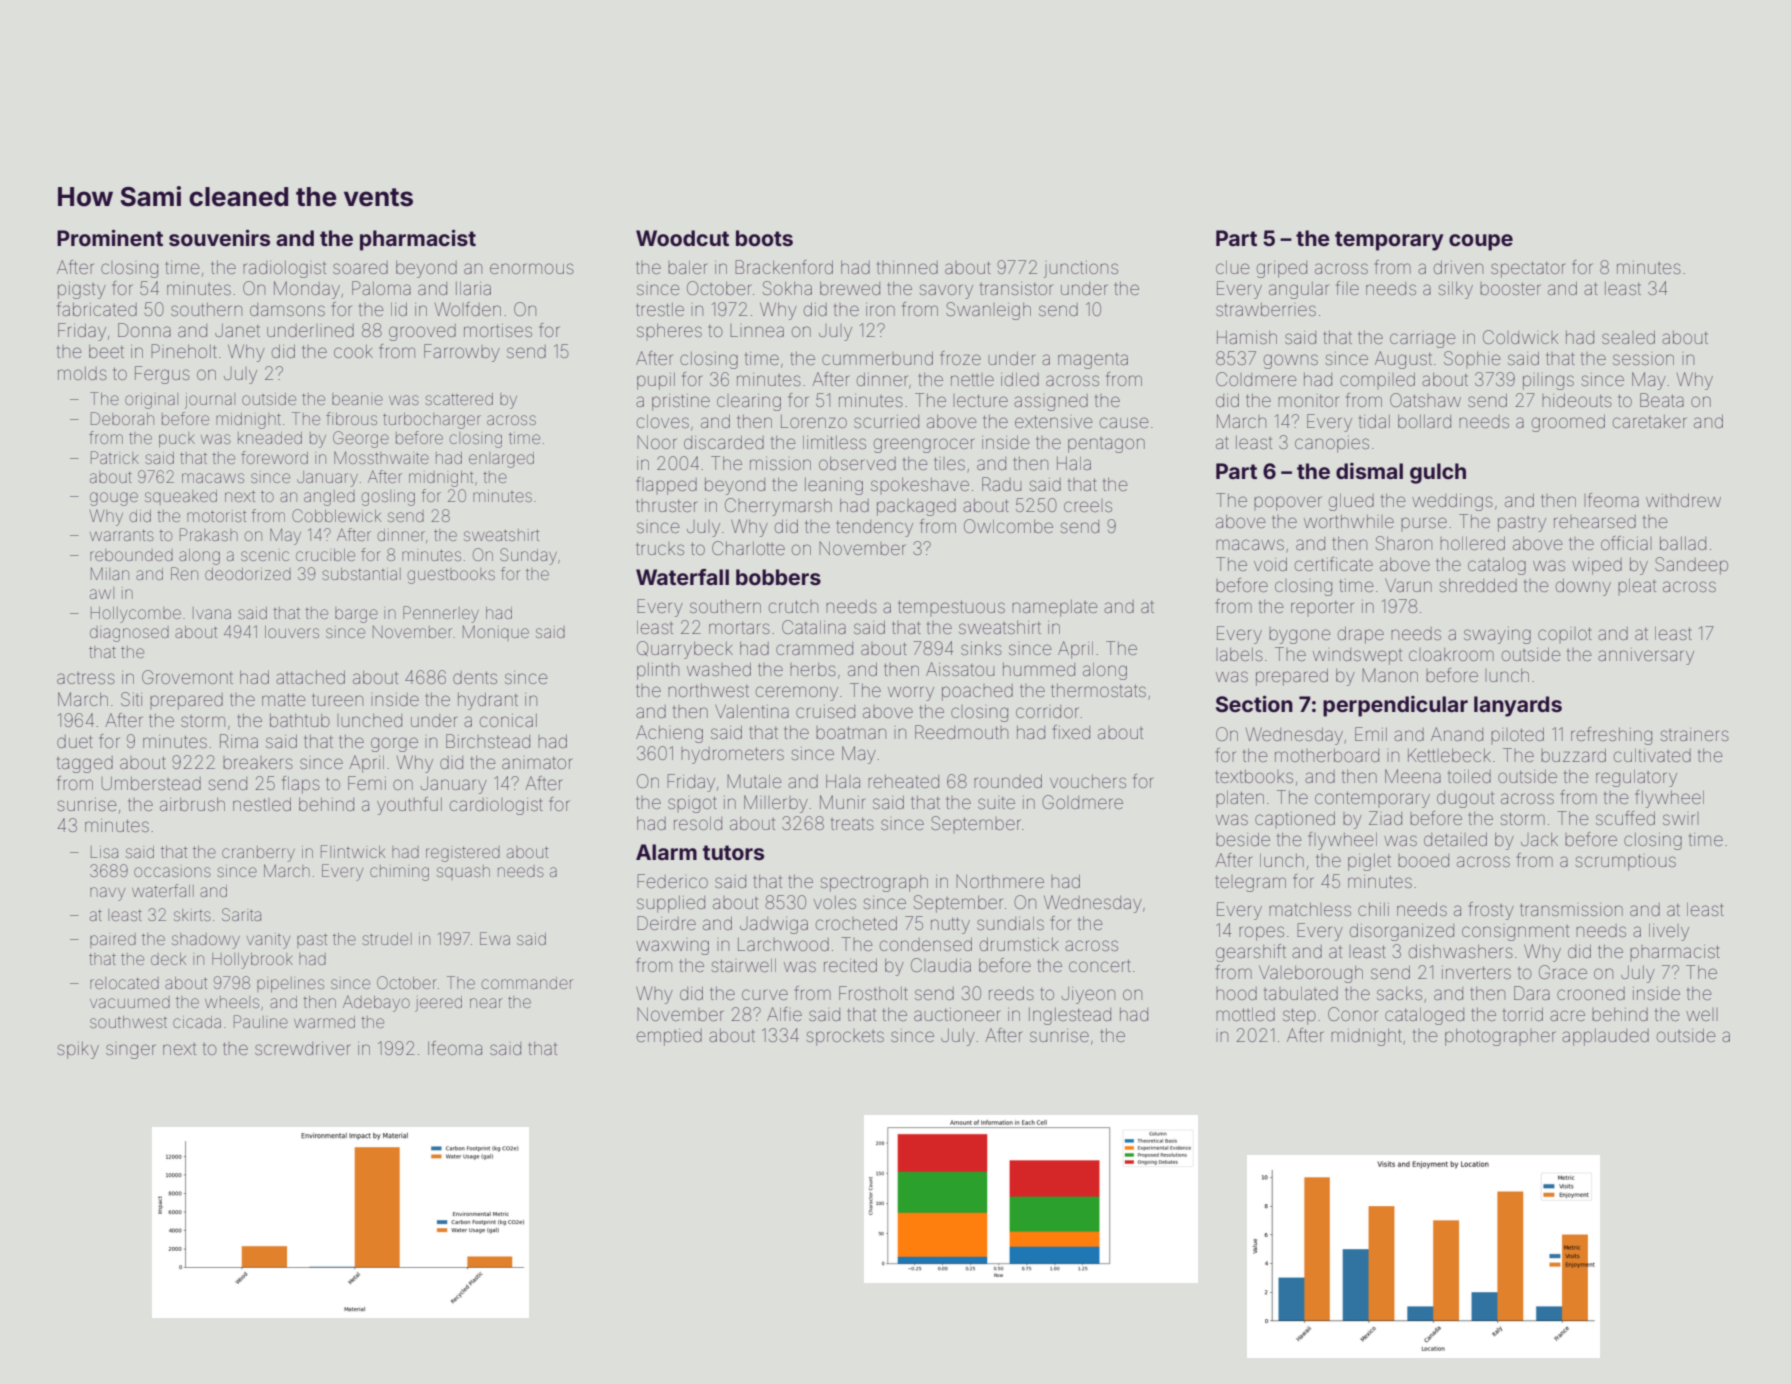 The image size is (1791, 1384). What do you see at coordinates (1637, 585) in the page?
I see `pleat` at bounding box center [1637, 585].
